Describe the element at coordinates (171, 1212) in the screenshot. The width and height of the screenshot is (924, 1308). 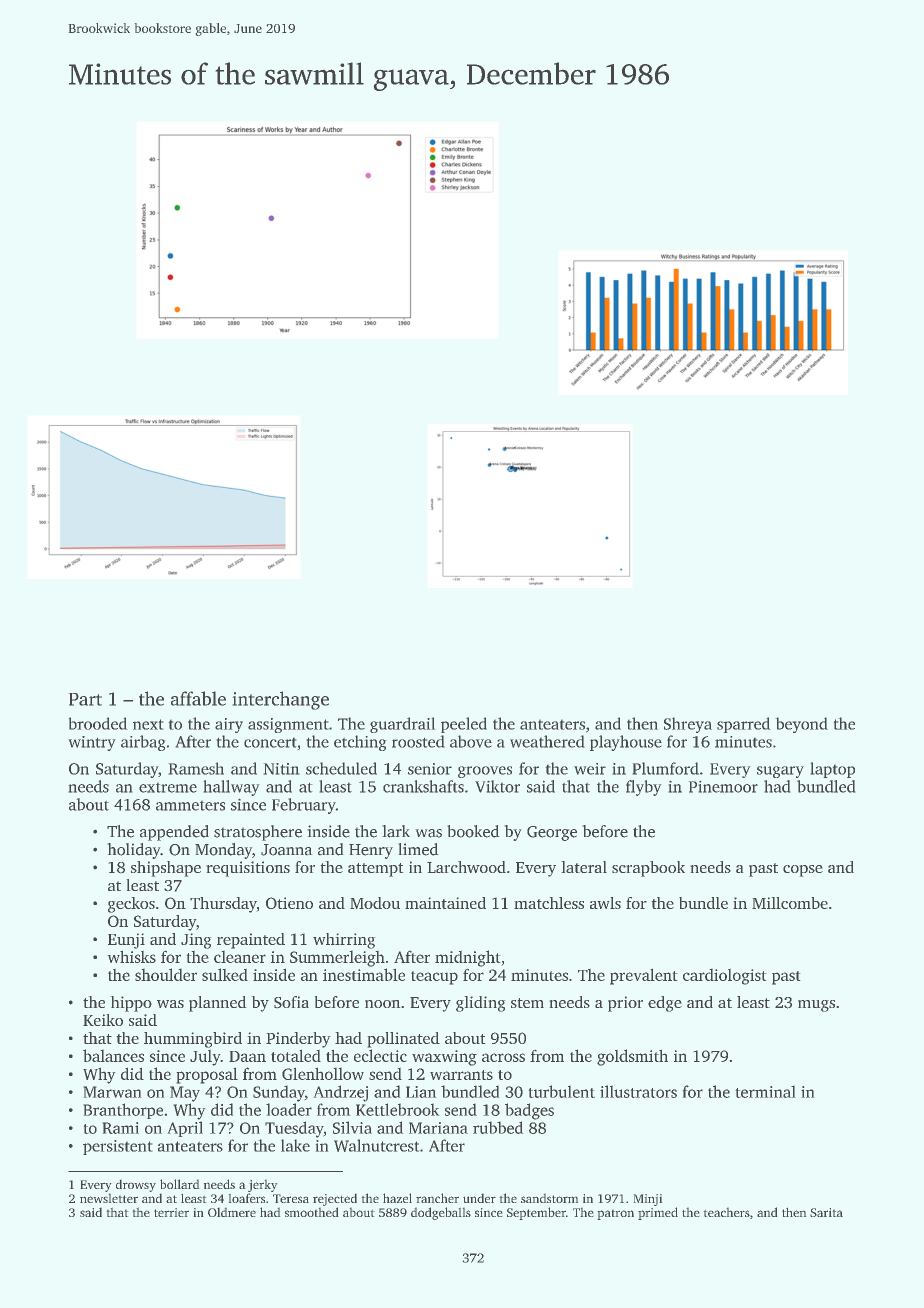
I see `terrier` at that location.
